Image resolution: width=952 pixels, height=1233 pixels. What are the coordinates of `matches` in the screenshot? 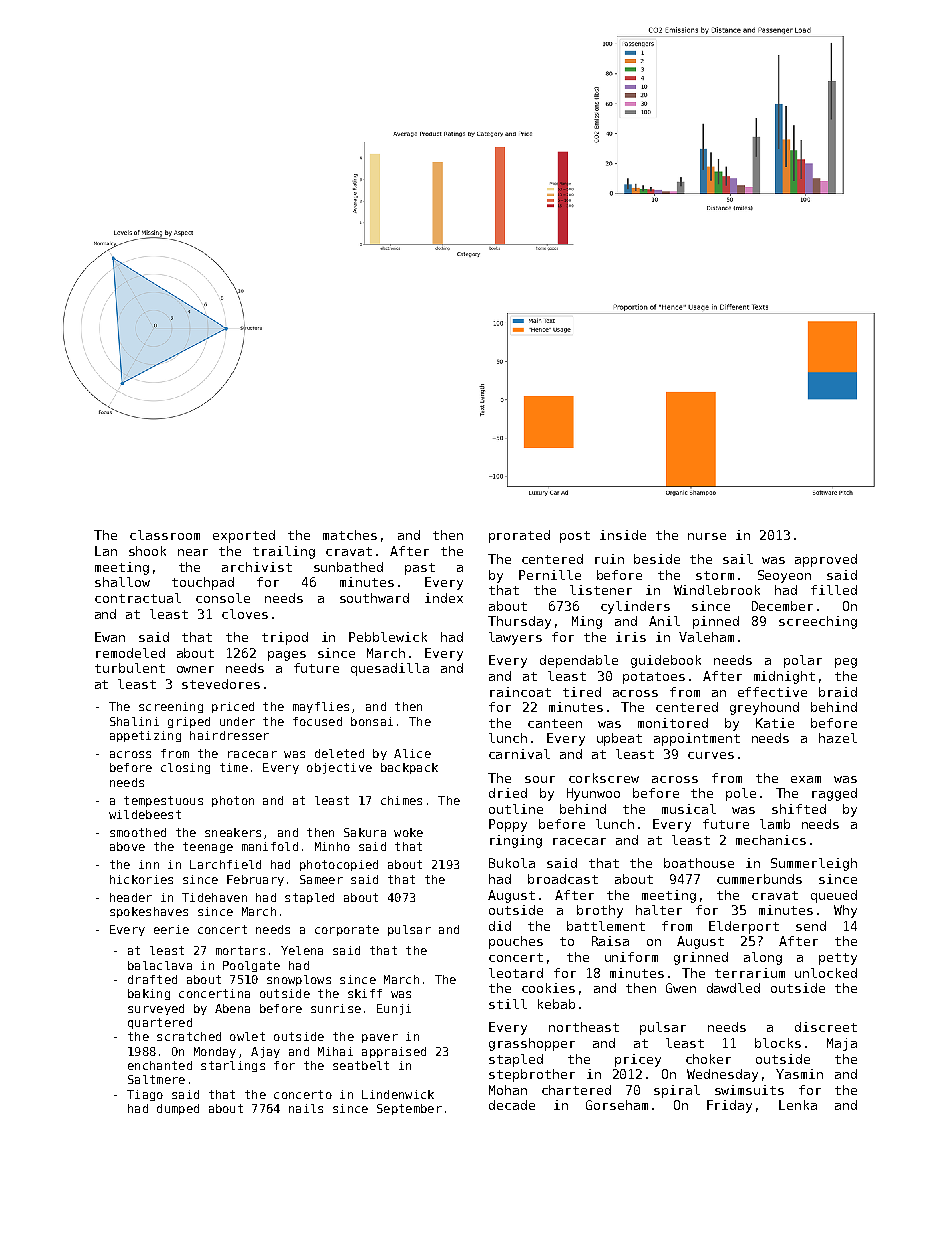 It's located at (350, 535).
